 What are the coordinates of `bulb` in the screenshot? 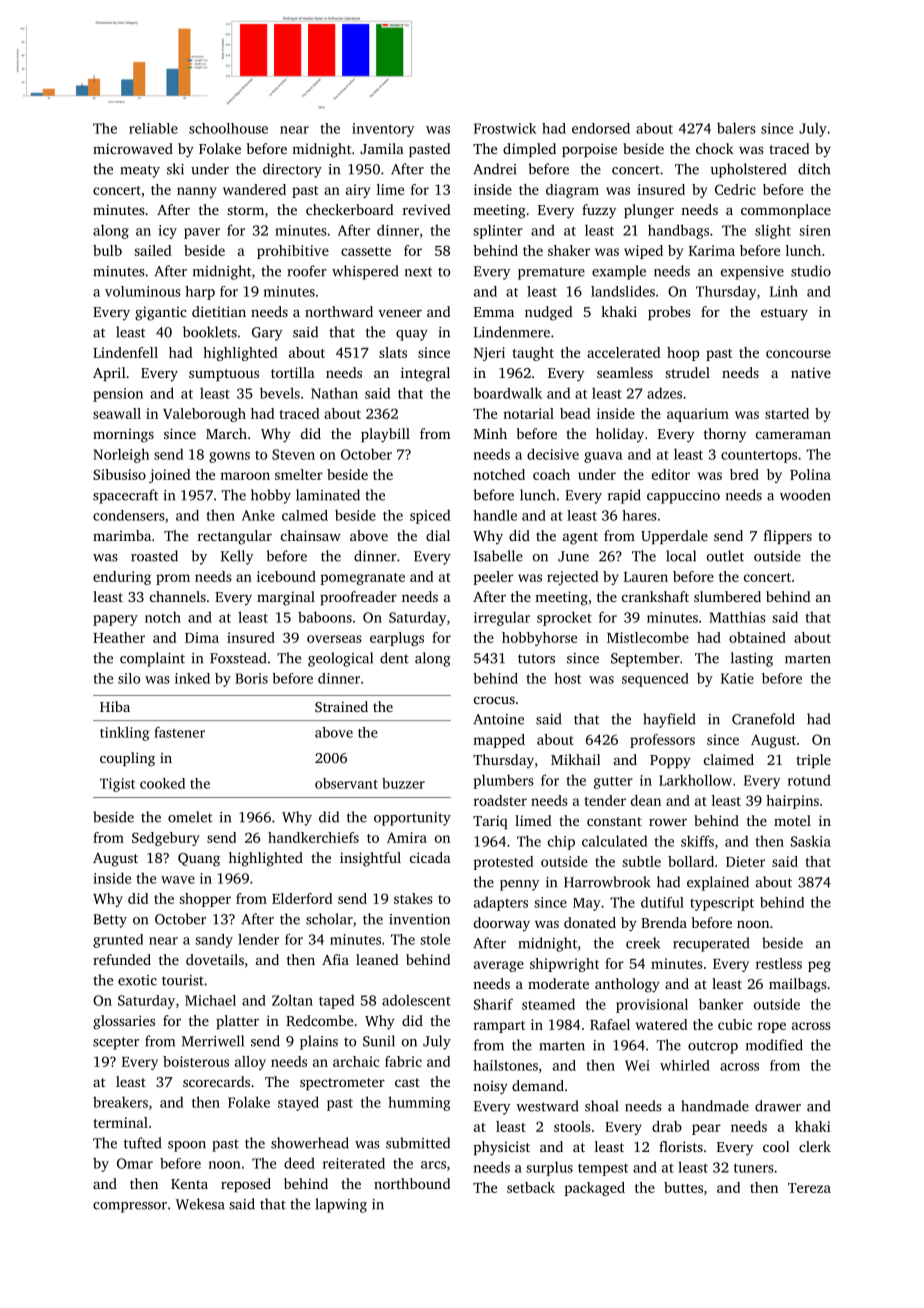 It's located at (107, 250).
